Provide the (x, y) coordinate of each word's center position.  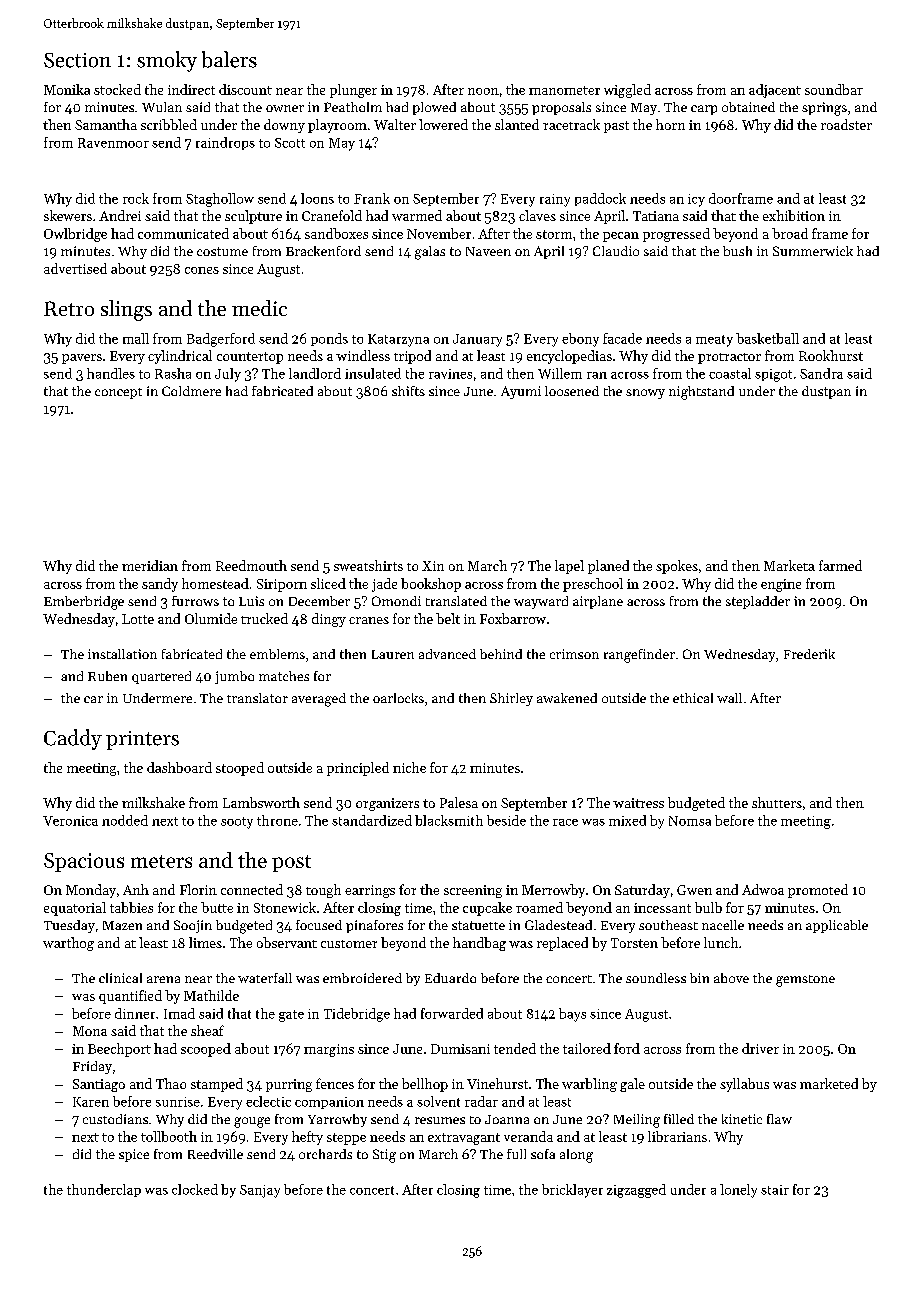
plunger (353, 91)
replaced (562, 944)
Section (77, 60)
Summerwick (813, 251)
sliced (328, 583)
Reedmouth (251, 565)
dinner (135, 1013)
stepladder (758, 602)
